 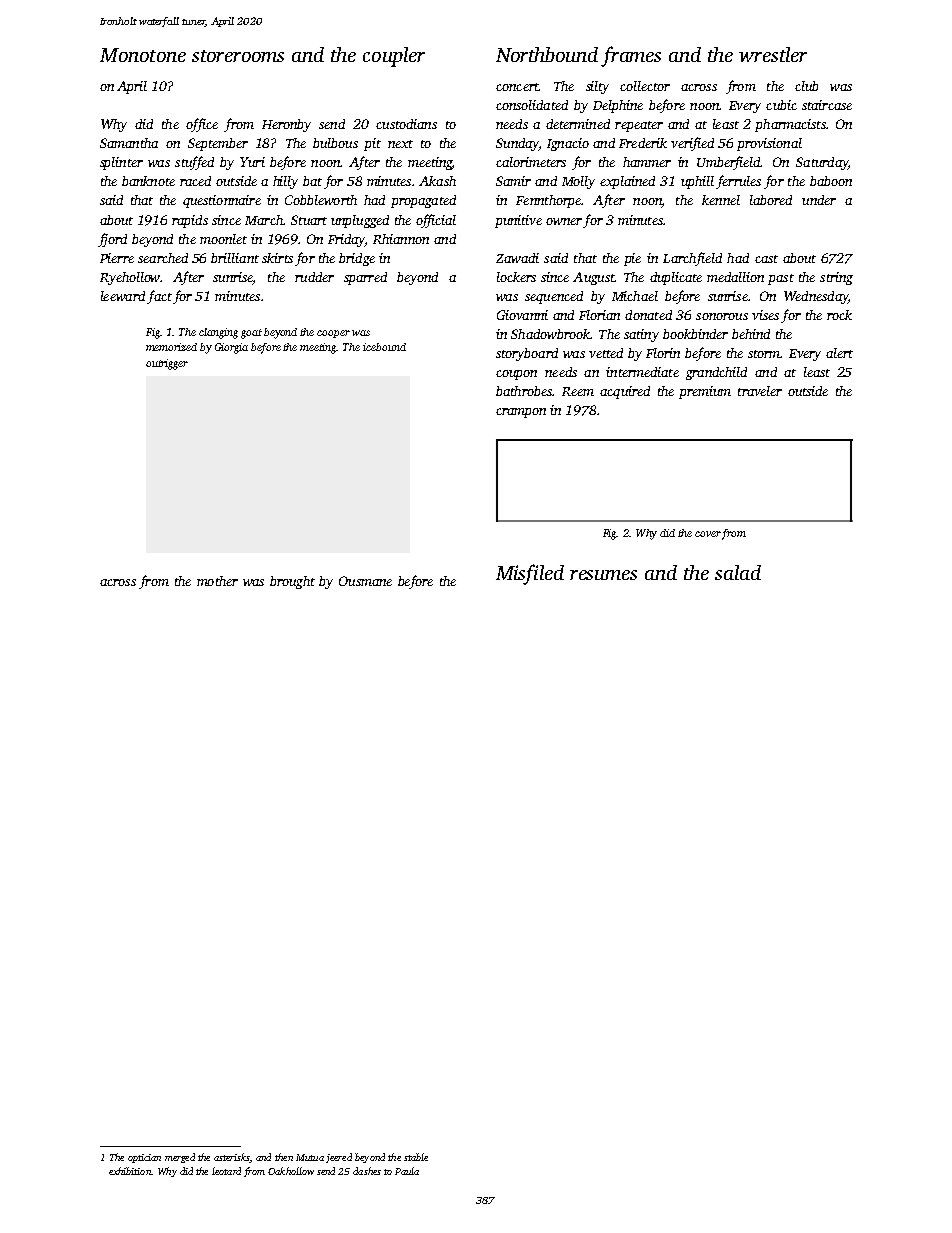 What do you see at coordinates (130, 1171) in the screenshot?
I see `exhibition` at bounding box center [130, 1171].
